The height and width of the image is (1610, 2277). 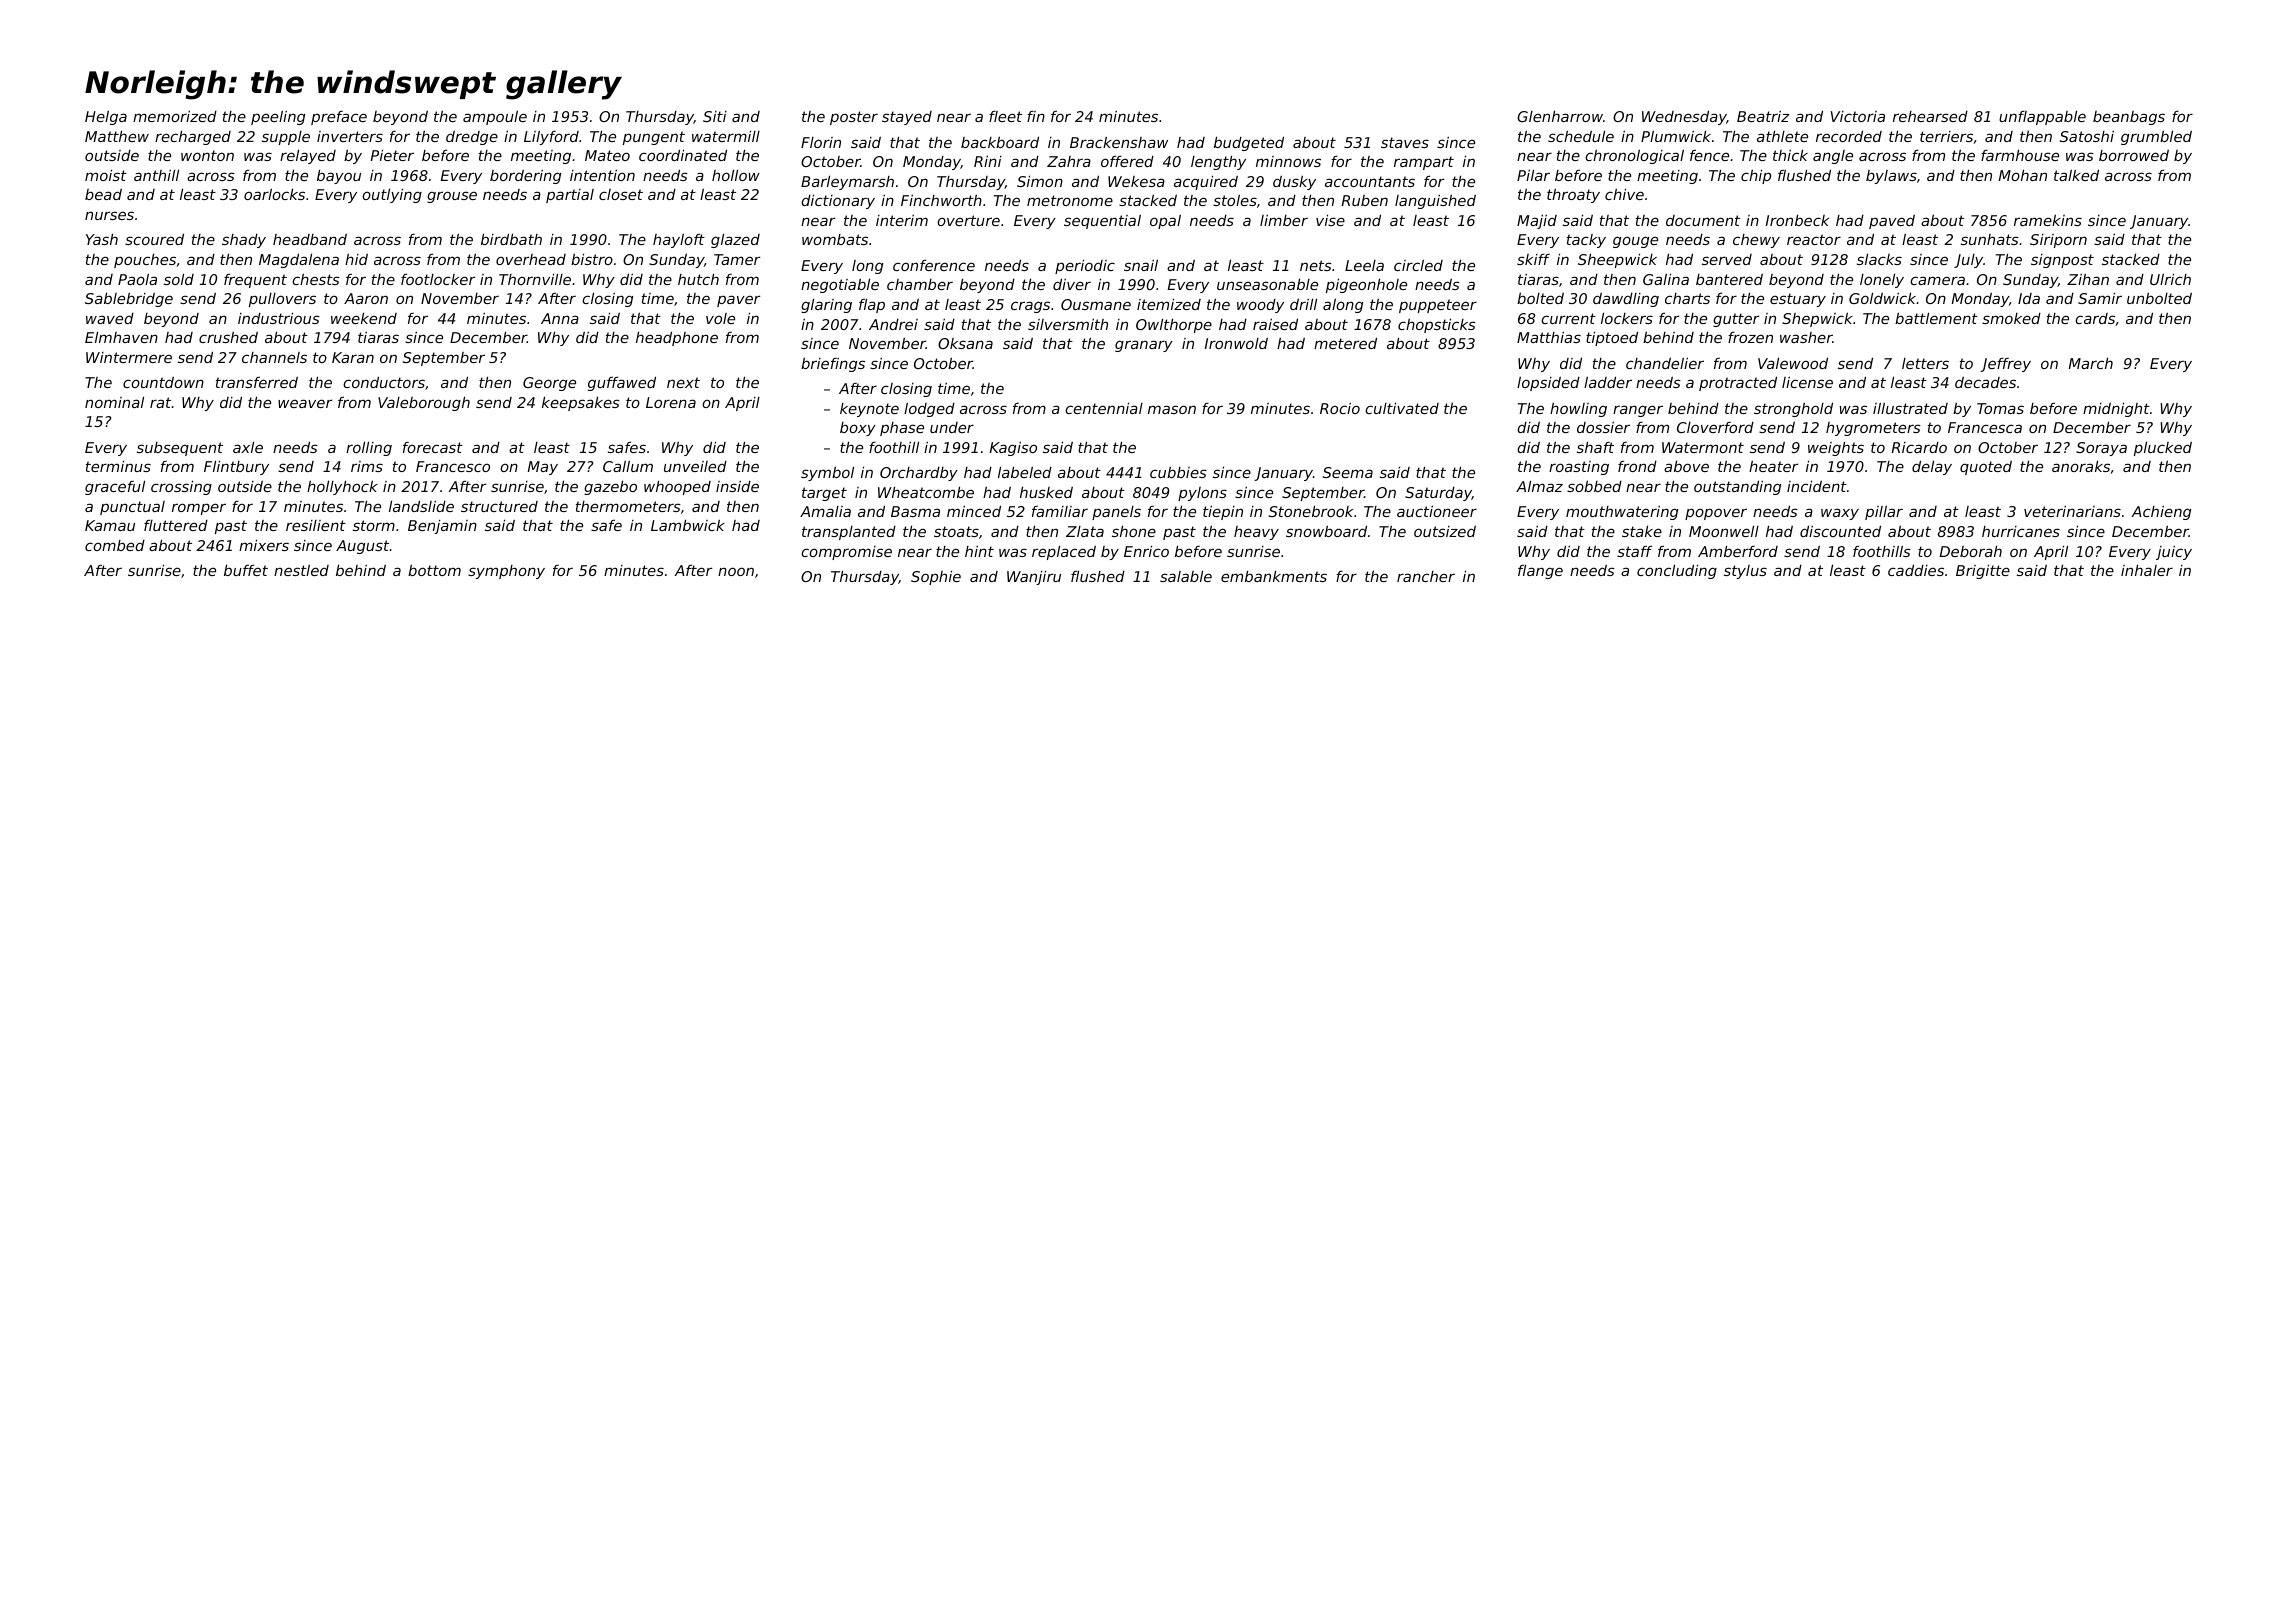 What do you see at coordinates (1072, 284) in the image?
I see `diver` at bounding box center [1072, 284].
